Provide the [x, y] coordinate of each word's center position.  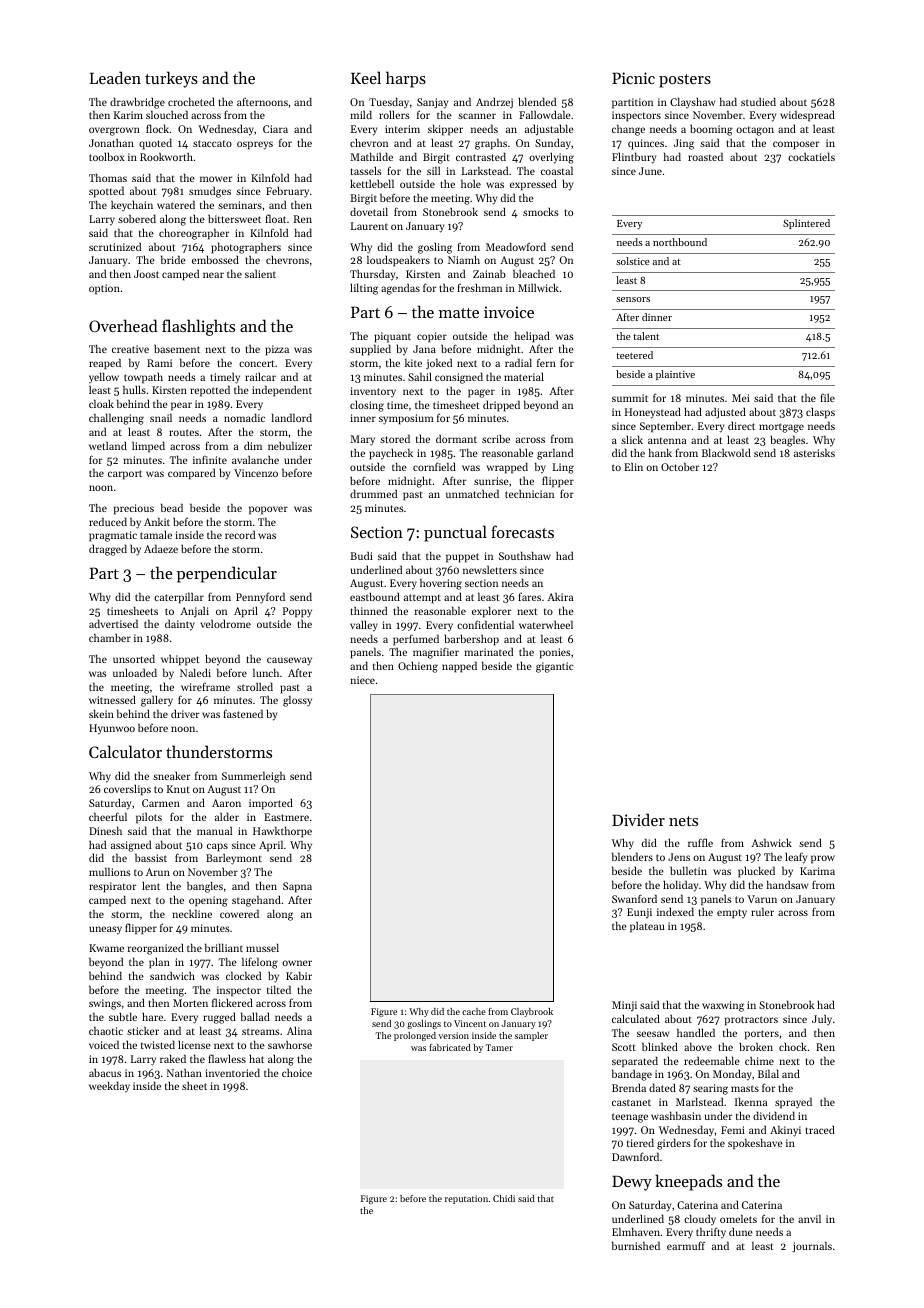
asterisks [814, 452]
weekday [109, 1086]
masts [745, 1088]
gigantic [554, 667]
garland [555, 454]
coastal [557, 170]
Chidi [504, 1198]
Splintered [806, 224]
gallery [157, 701]
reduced [108, 521]
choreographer [194, 234]
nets [683, 821]
